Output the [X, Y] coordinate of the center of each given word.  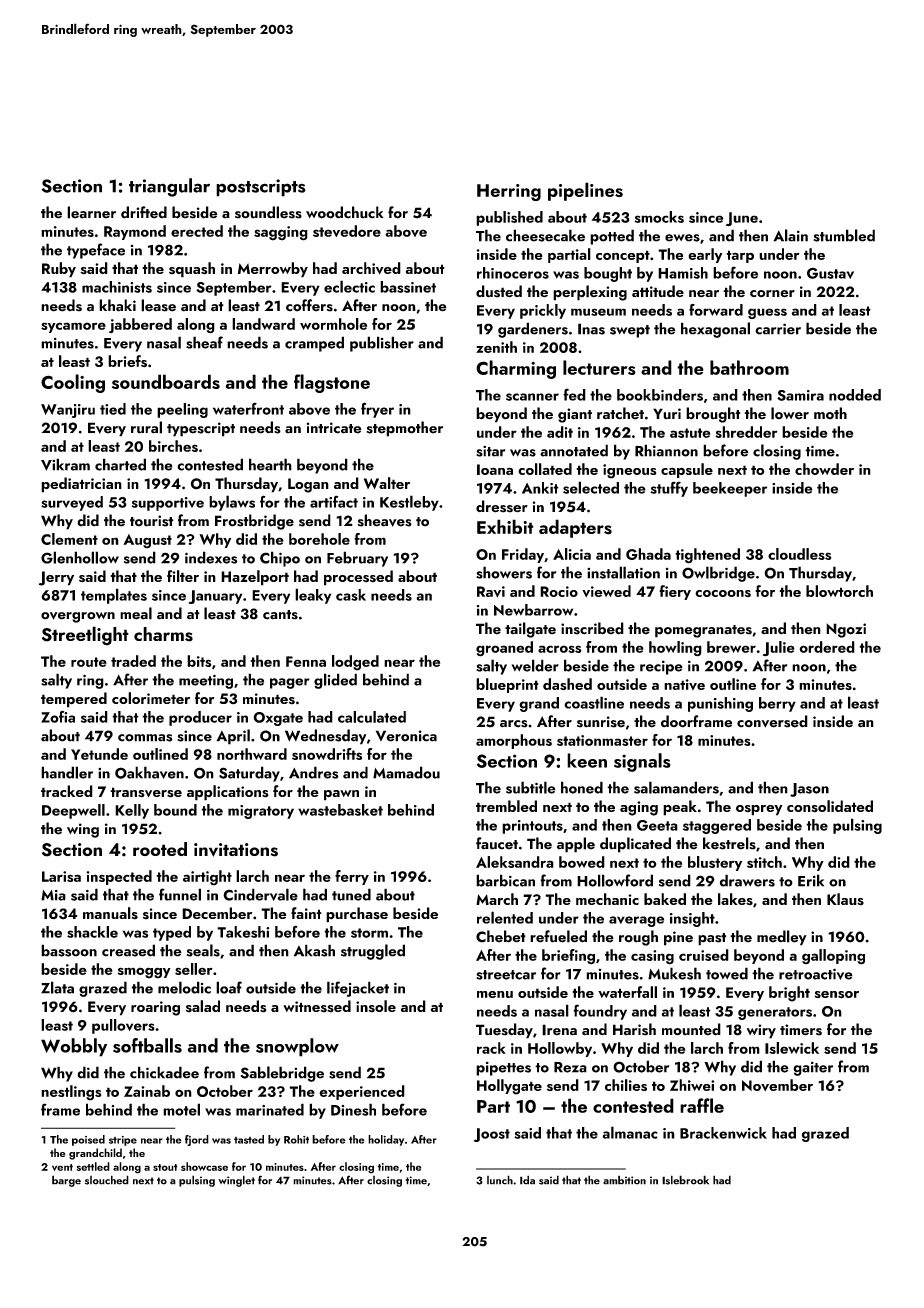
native [684, 684]
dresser [502, 506]
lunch [500, 1180]
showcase [204, 1166]
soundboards [166, 381]
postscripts [261, 188]
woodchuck [345, 212]
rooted [160, 849]
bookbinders [660, 395]
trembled [506, 806]
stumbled [844, 235]
